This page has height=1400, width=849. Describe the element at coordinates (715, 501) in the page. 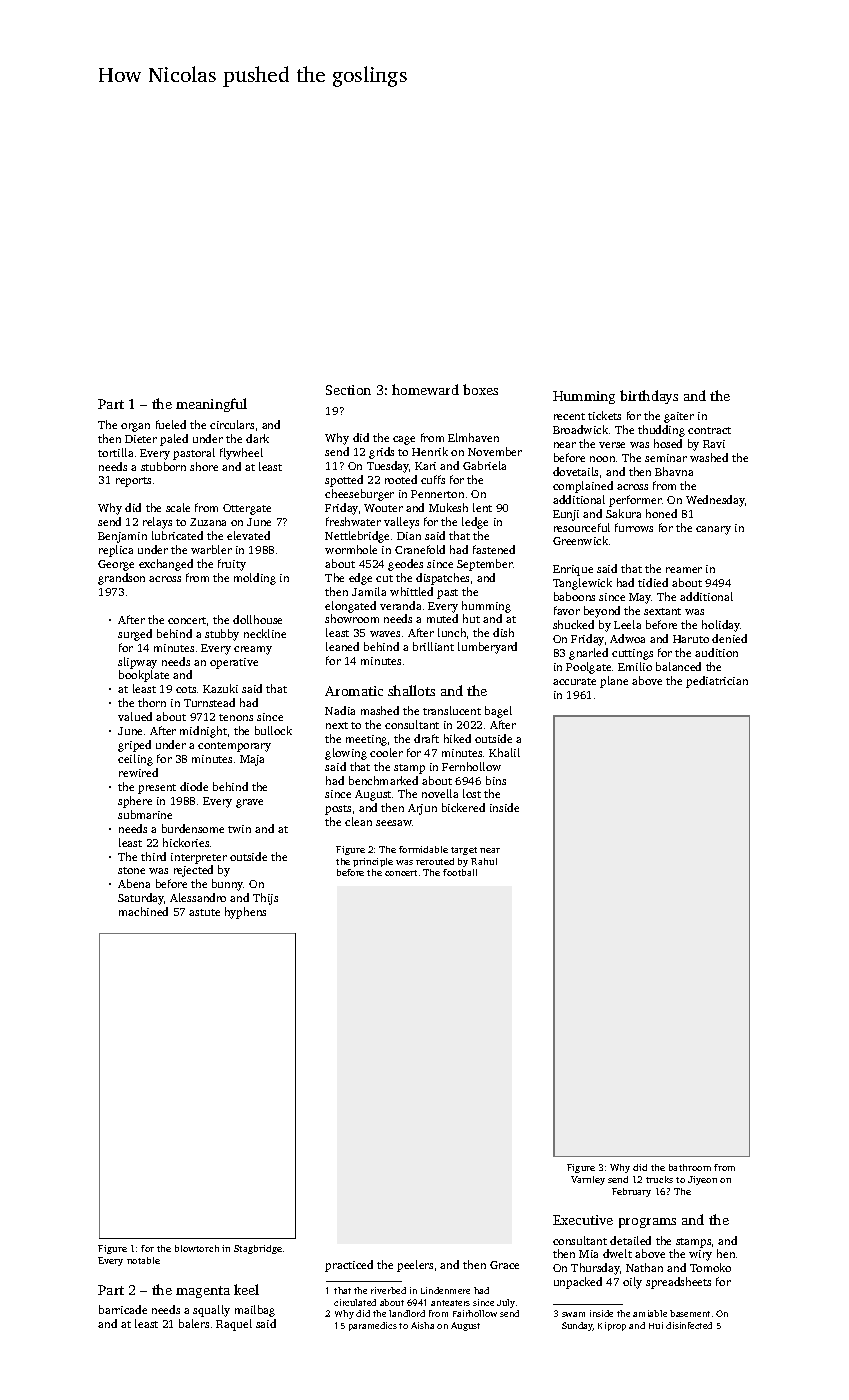

I see `Wednesday` at that location.
